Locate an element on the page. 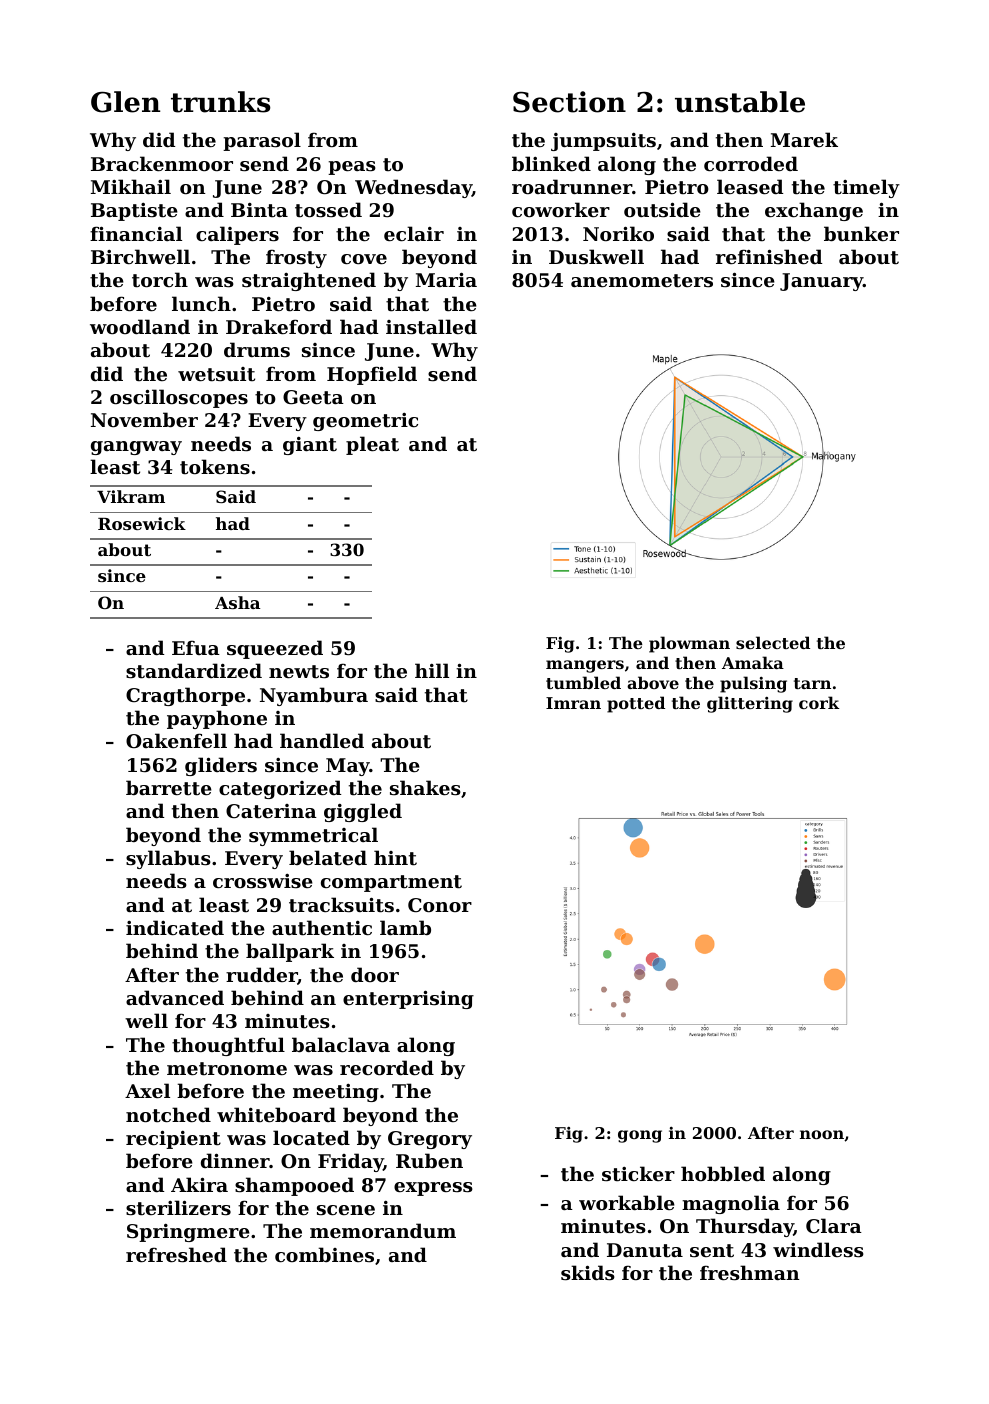 The width and height of the page is (989, 1404). standardized is located at coordinates (194, 671).
